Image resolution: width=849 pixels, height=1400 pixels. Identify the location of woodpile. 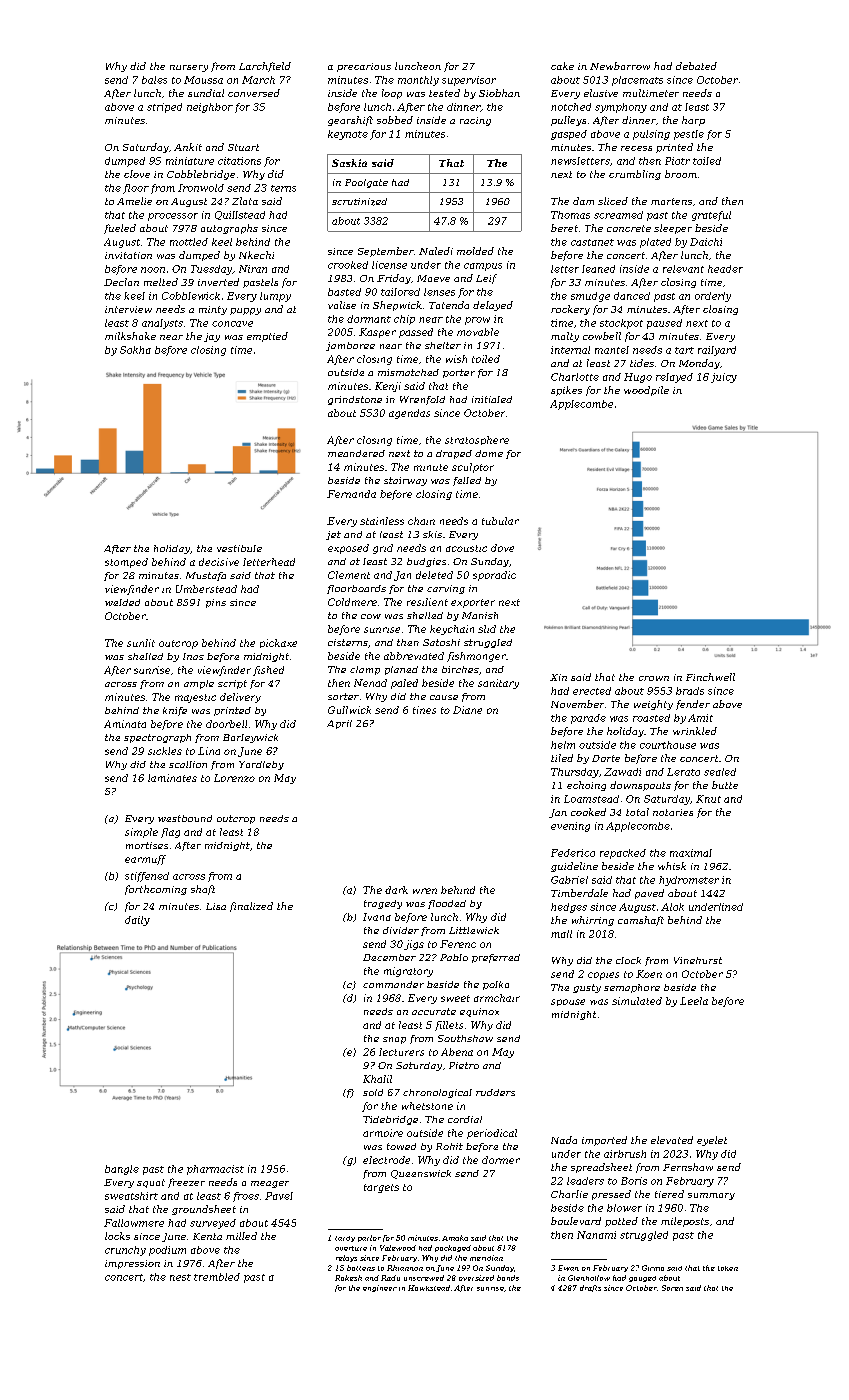
(646, 391).
